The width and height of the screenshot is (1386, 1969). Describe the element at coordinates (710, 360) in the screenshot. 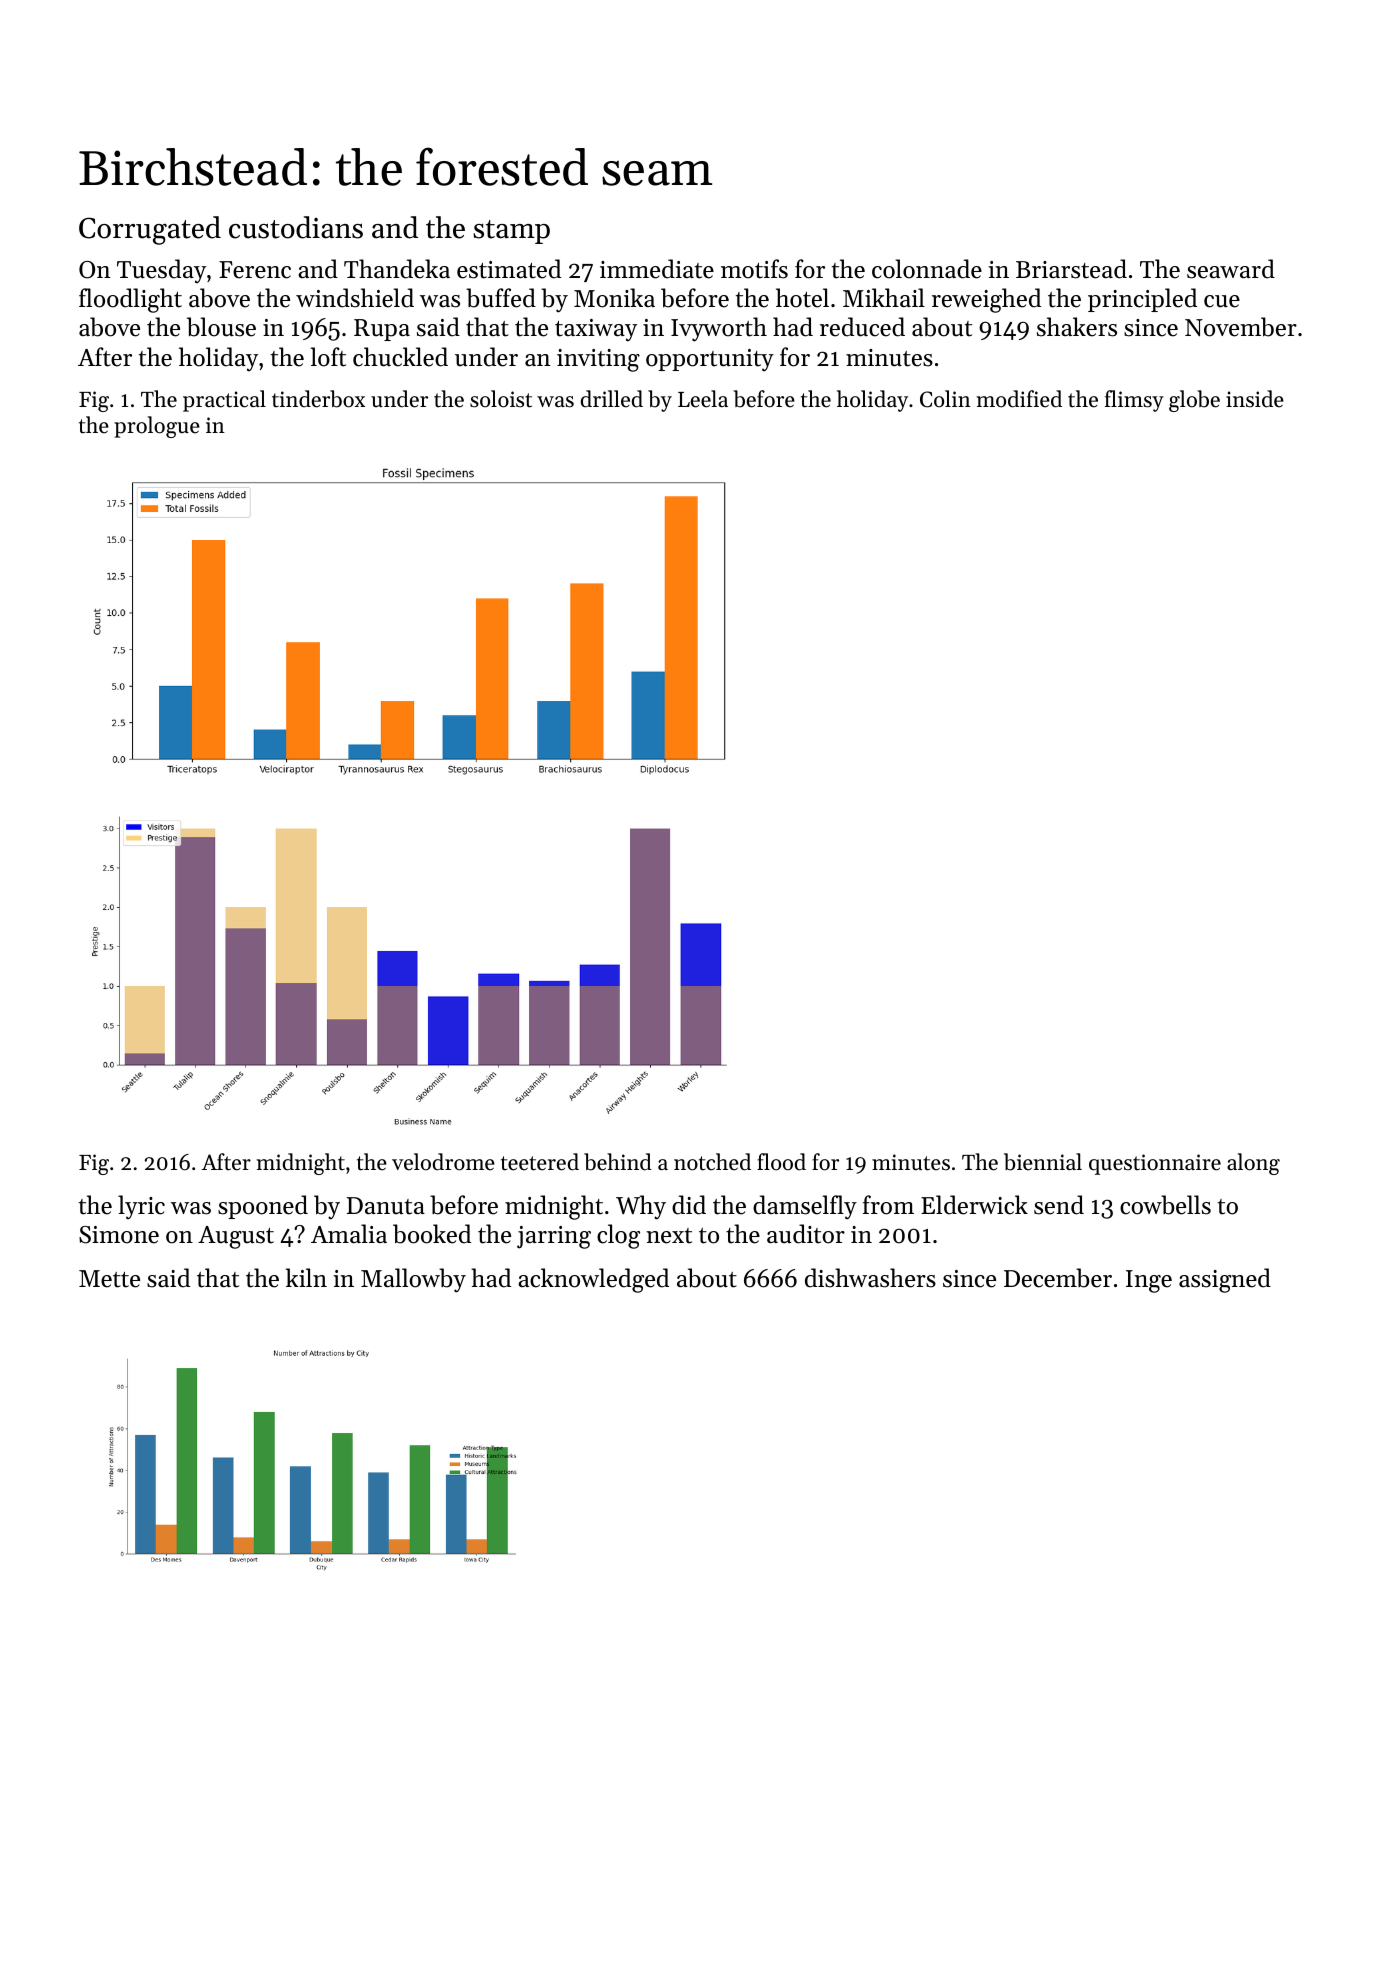

I see `opportunity` at that location.
